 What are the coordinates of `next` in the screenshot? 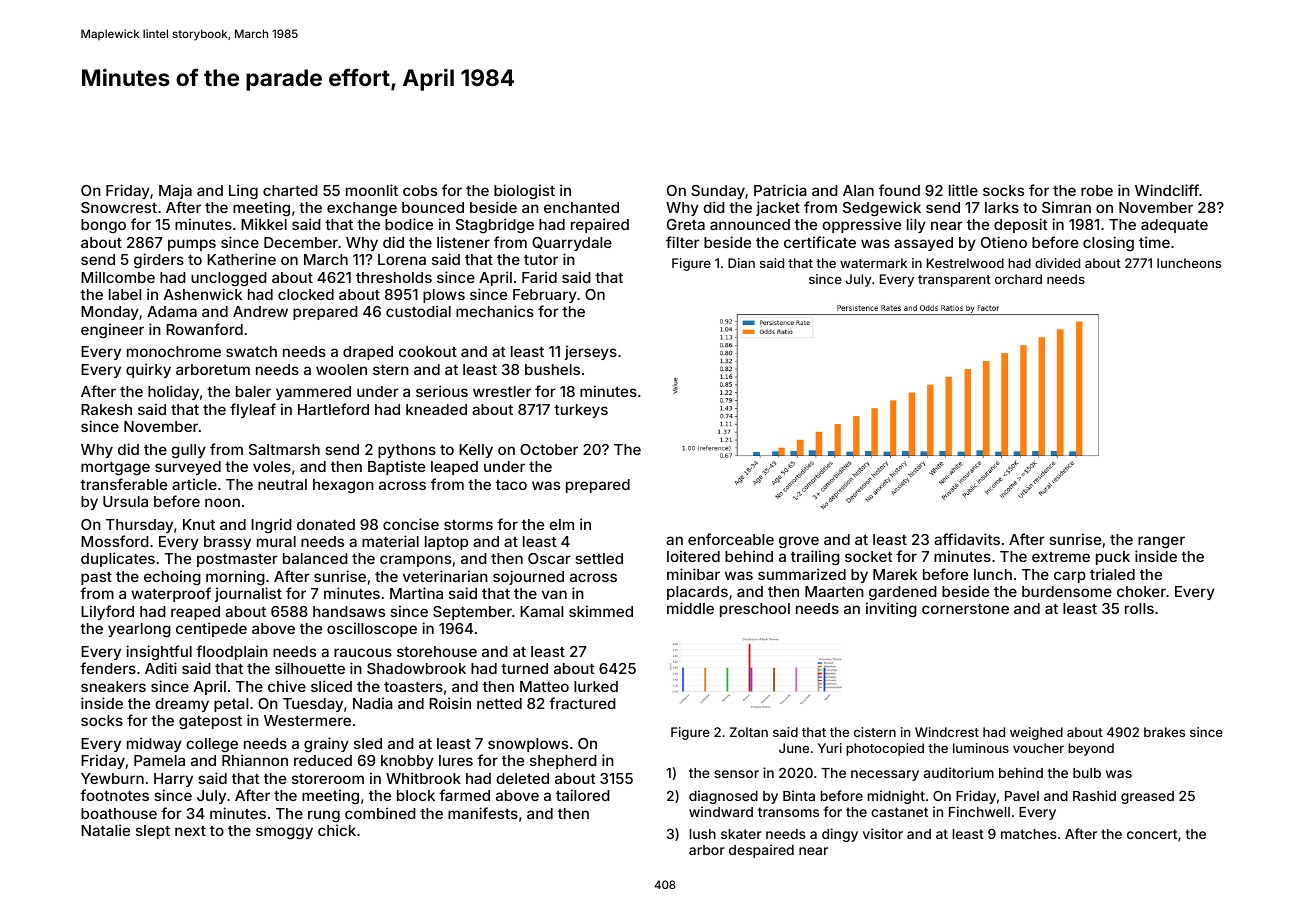 It's located at (190, 831).
